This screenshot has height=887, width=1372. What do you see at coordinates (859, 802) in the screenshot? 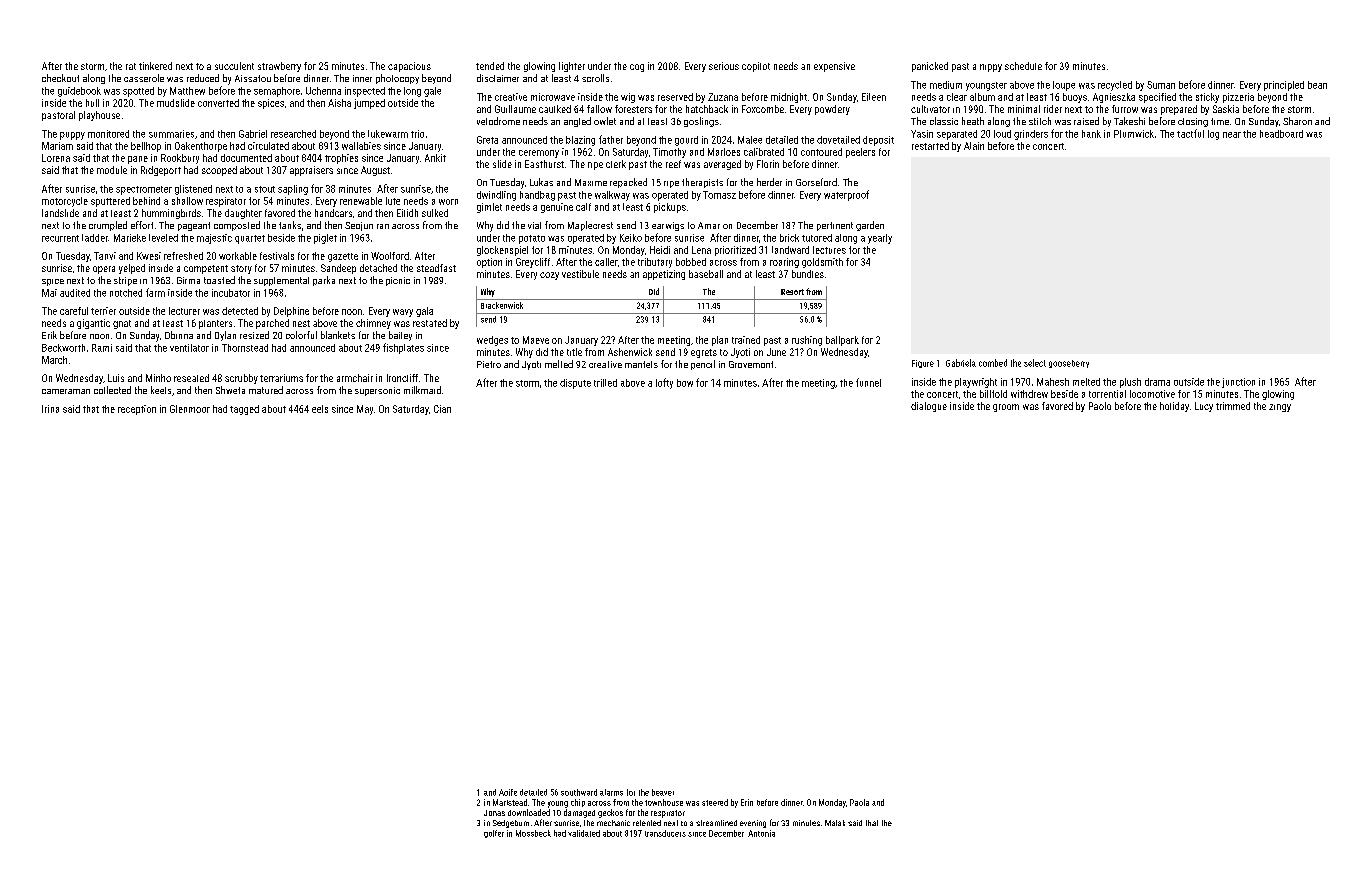
I see `Paola` at bounding box center [859, 802].
